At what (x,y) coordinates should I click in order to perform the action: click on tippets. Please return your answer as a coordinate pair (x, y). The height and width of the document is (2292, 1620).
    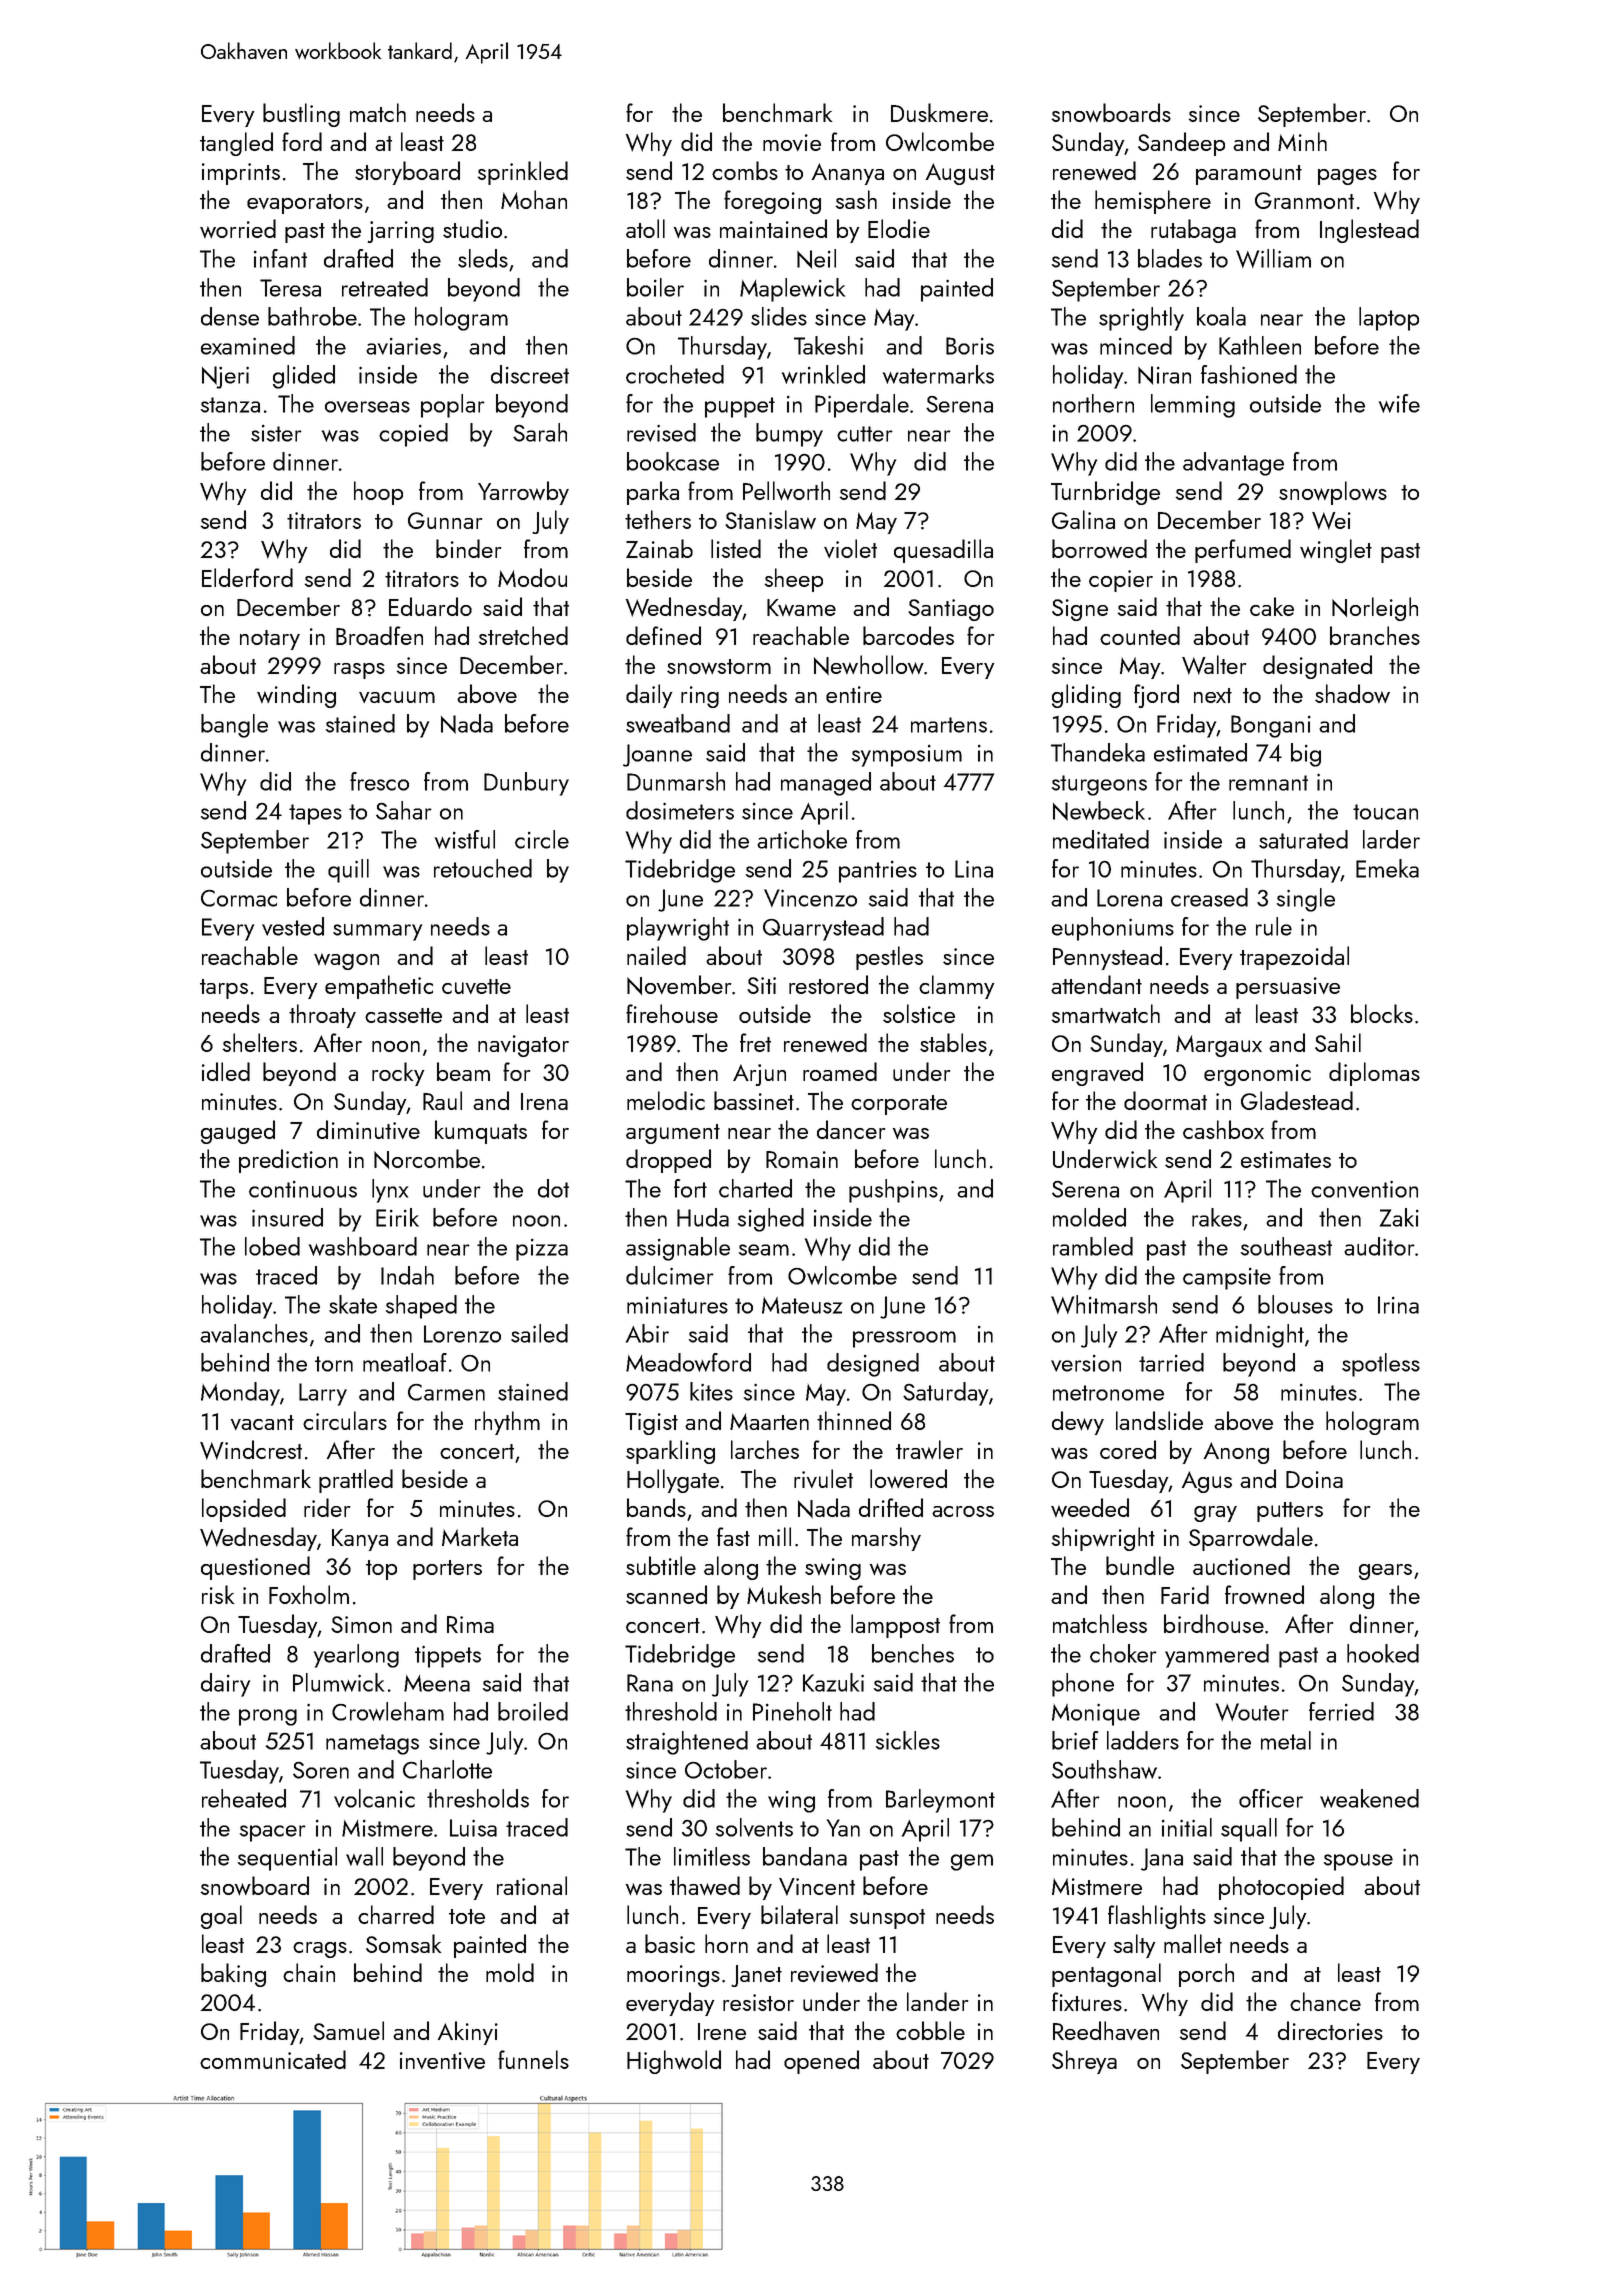
    Looking at the image, I should click on (448, 1656).
